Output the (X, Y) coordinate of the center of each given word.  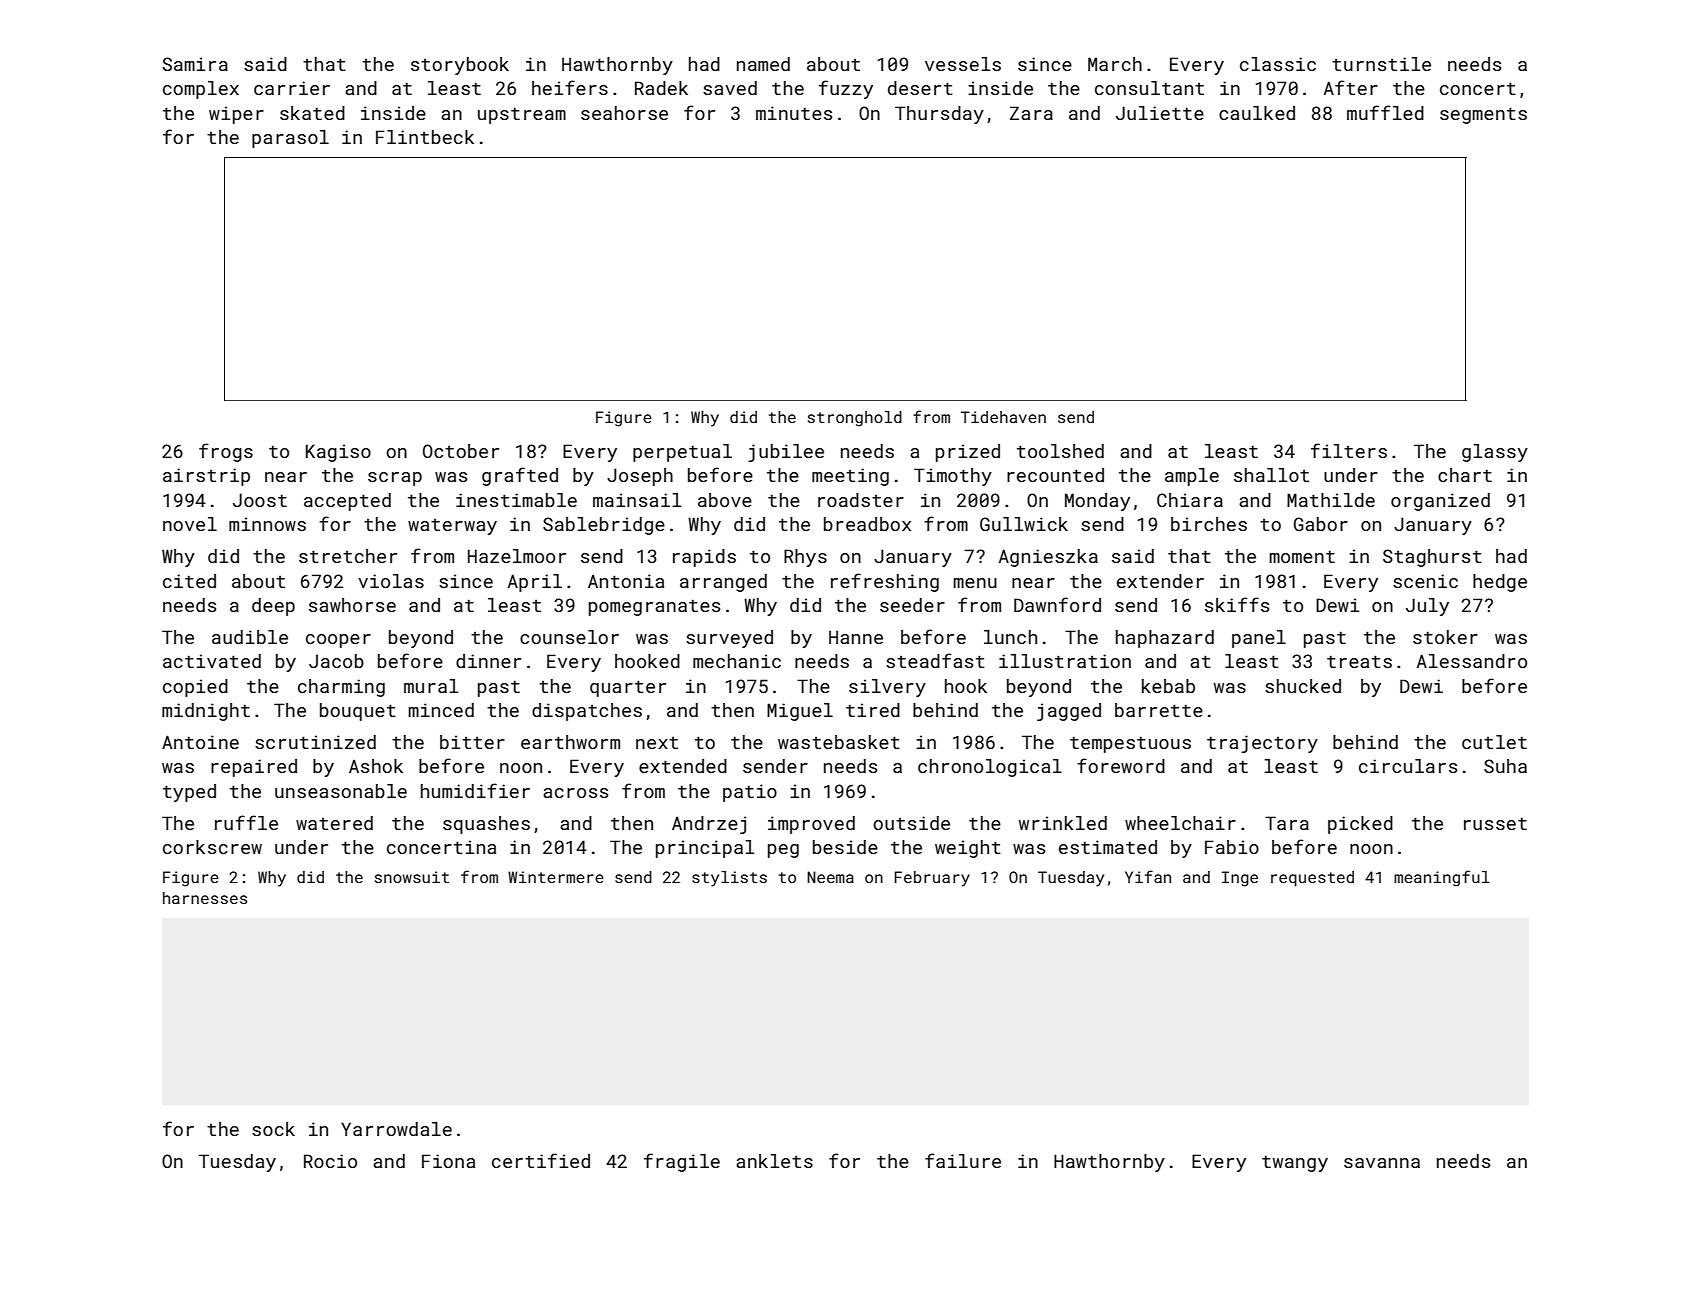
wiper (236, 115)
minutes (794, 113)
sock (273, 1129)
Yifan (1148, 876)
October (461, 451)
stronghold (855, 419)
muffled (1385, 112)
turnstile (1381, 64)
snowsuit (412, 877)
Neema (830, 877)
